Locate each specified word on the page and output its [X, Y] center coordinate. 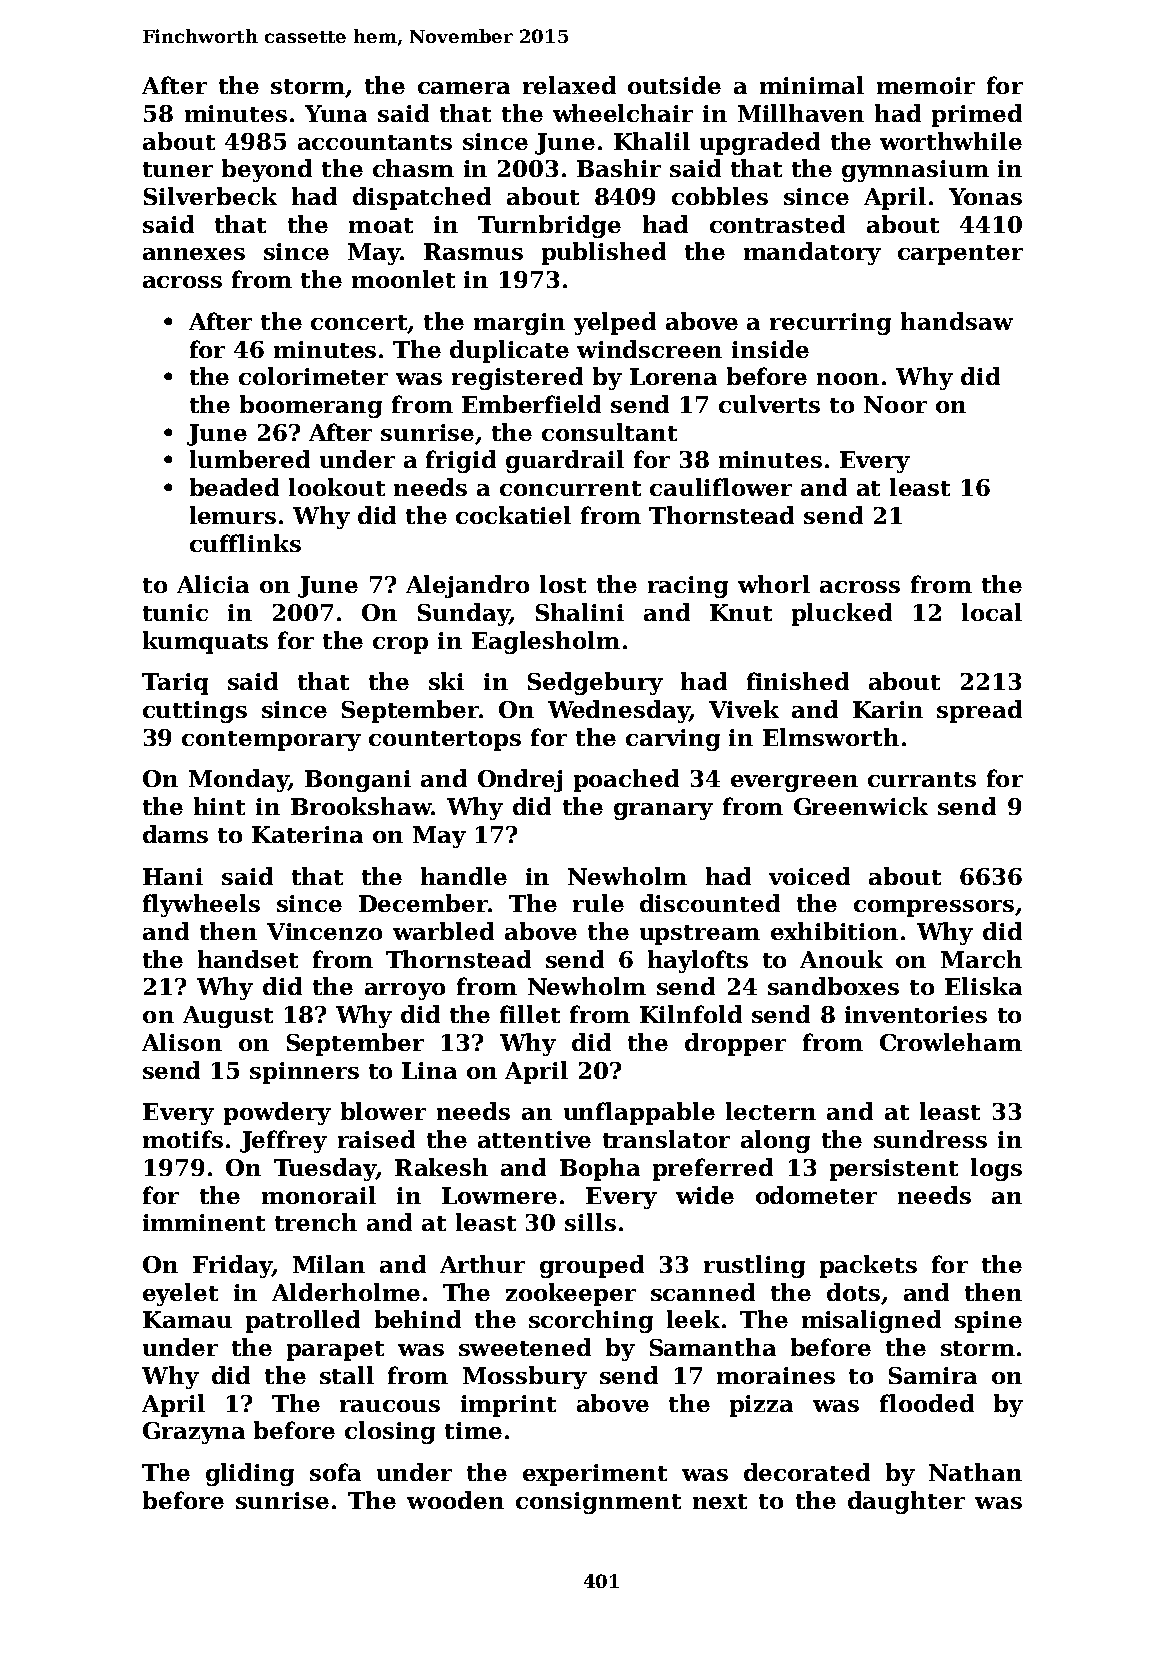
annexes [194, 254]
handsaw [957, 321]
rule [598, 903]
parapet [335, 1351]
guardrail [565, 461]
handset [248, 959]
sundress [930, 1139]
